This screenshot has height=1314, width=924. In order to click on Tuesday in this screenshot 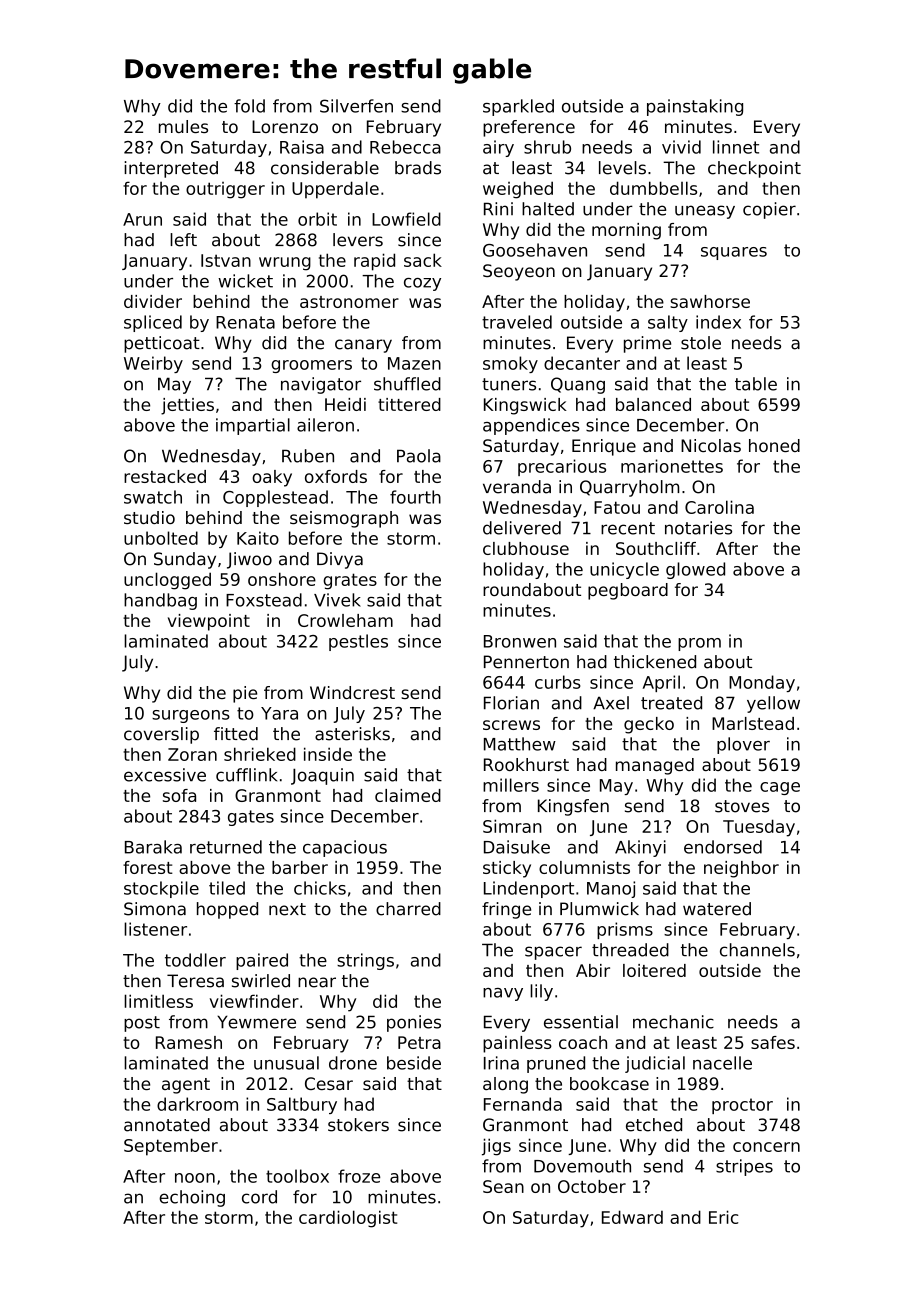, I will do `click(759, 828)`.
